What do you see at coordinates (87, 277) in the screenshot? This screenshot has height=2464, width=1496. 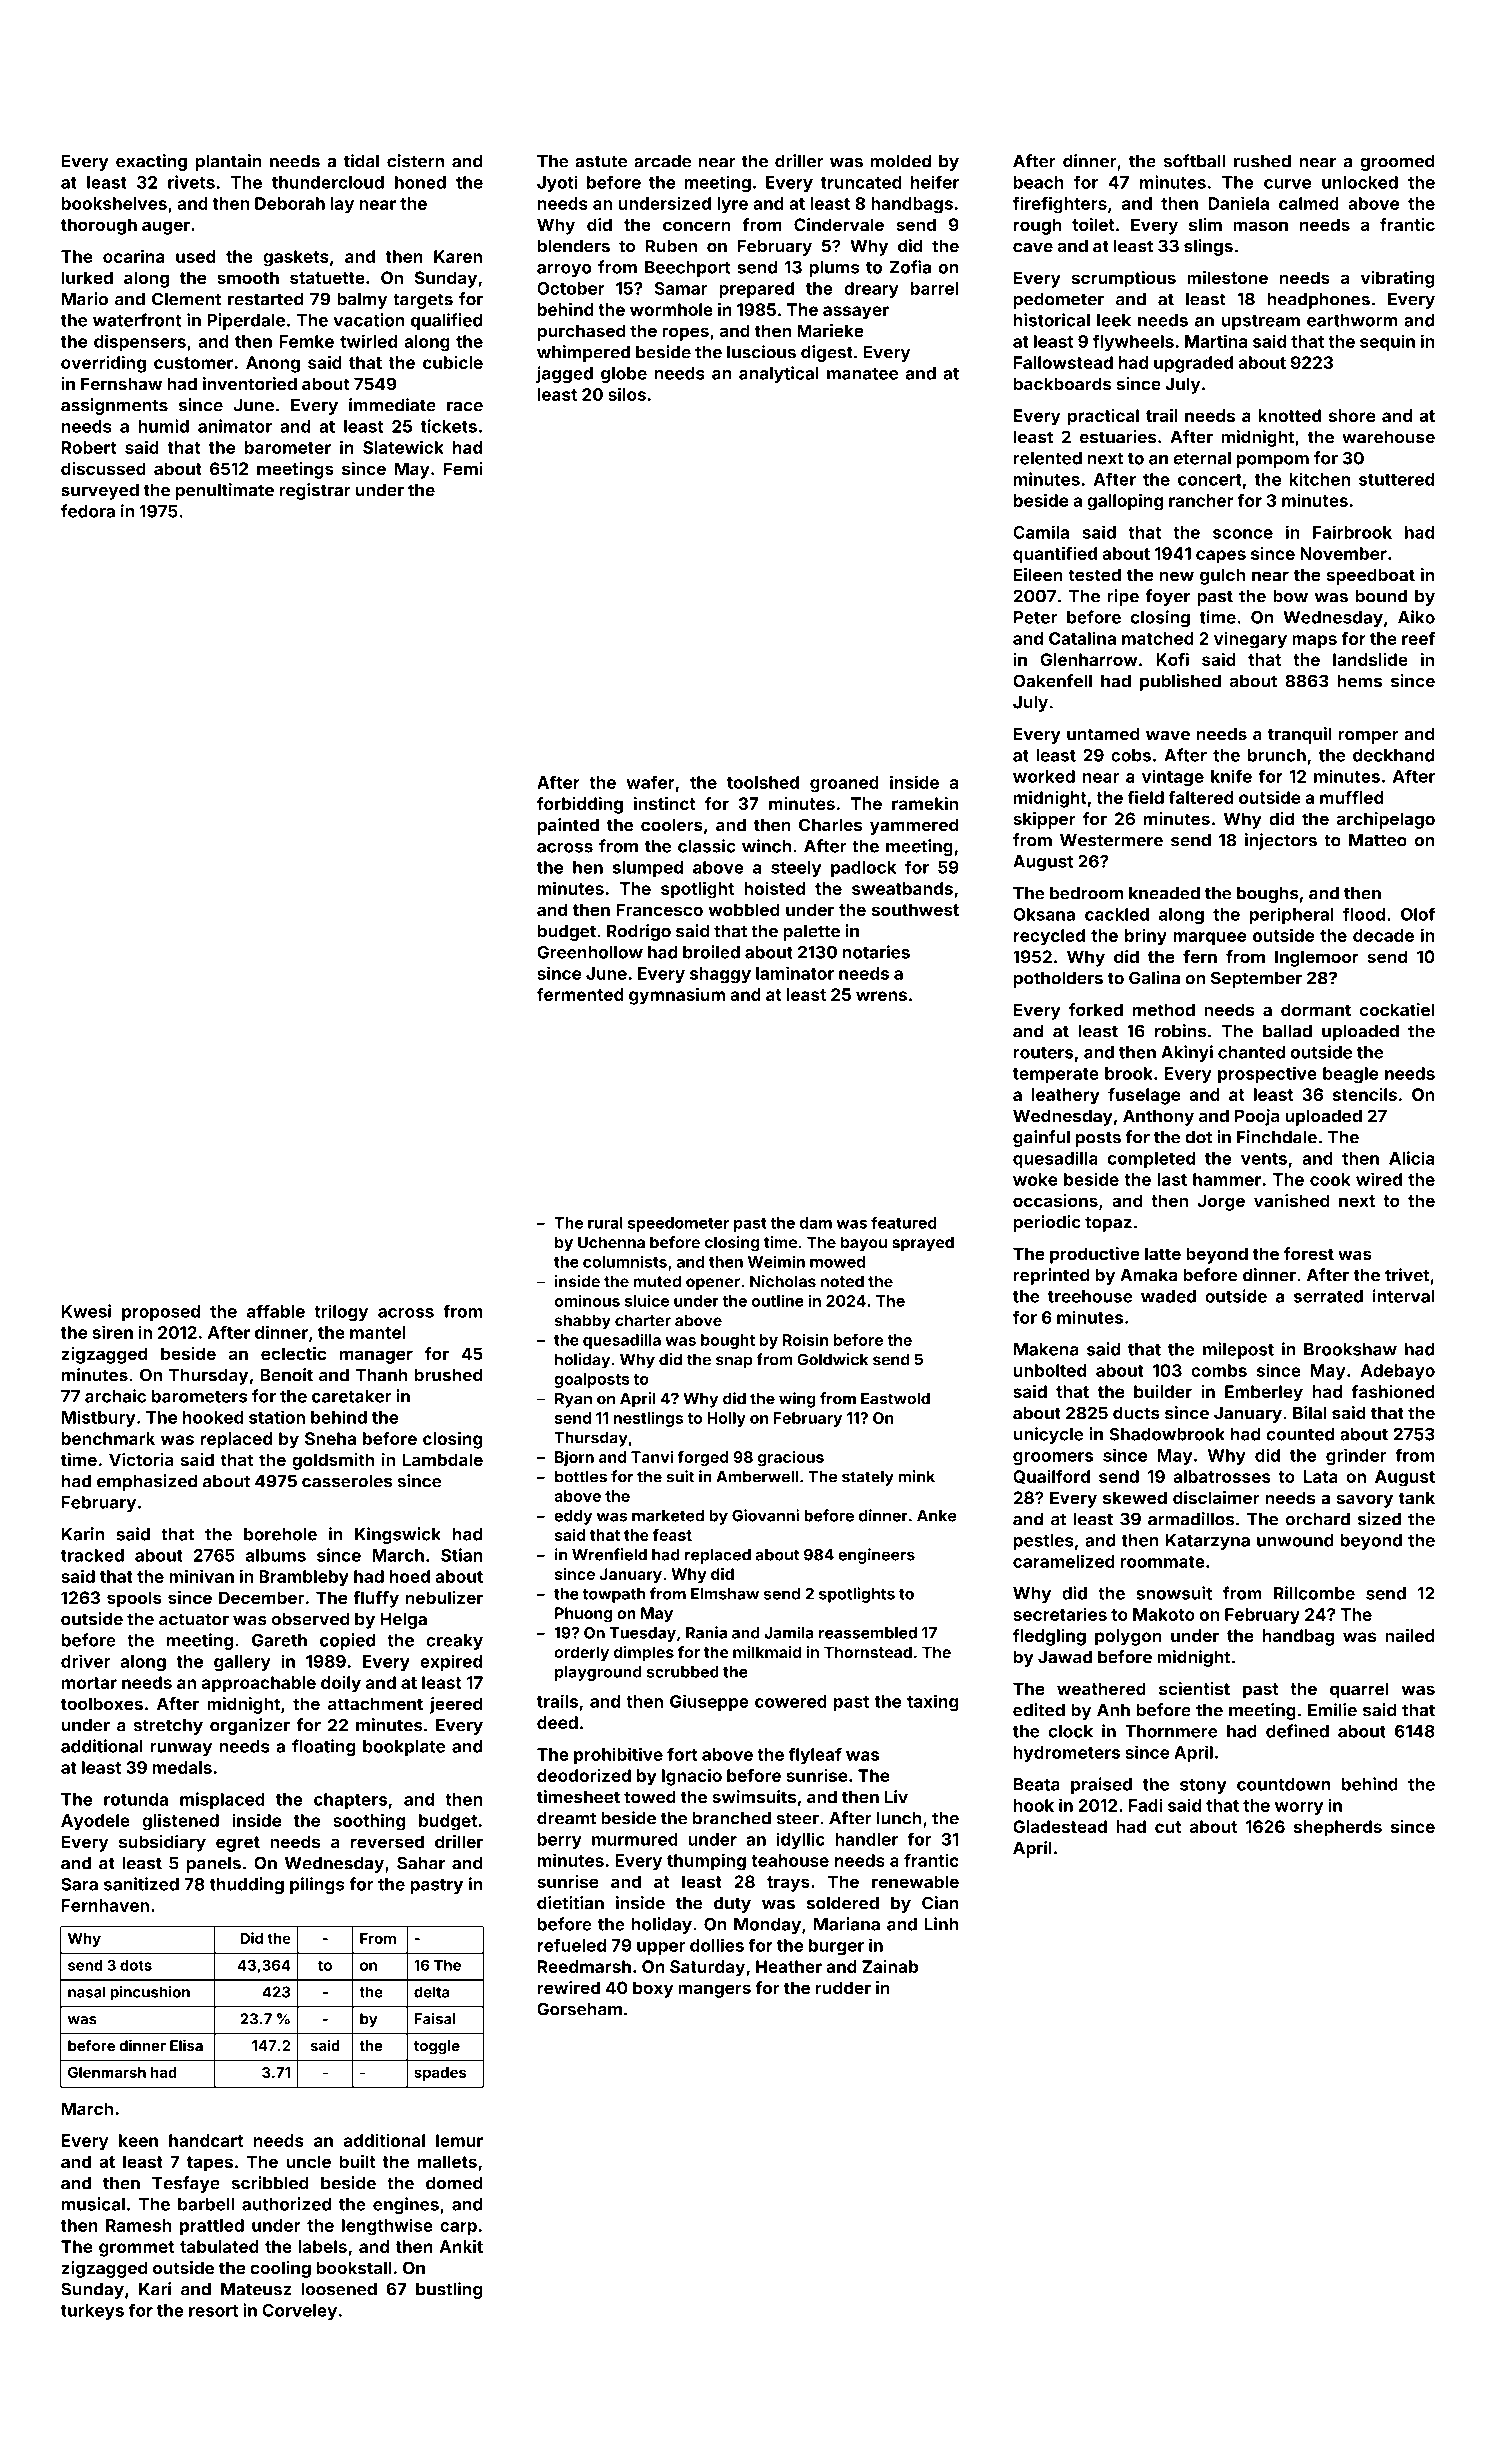 I see `lurked` at bounding box center [87, 277].
